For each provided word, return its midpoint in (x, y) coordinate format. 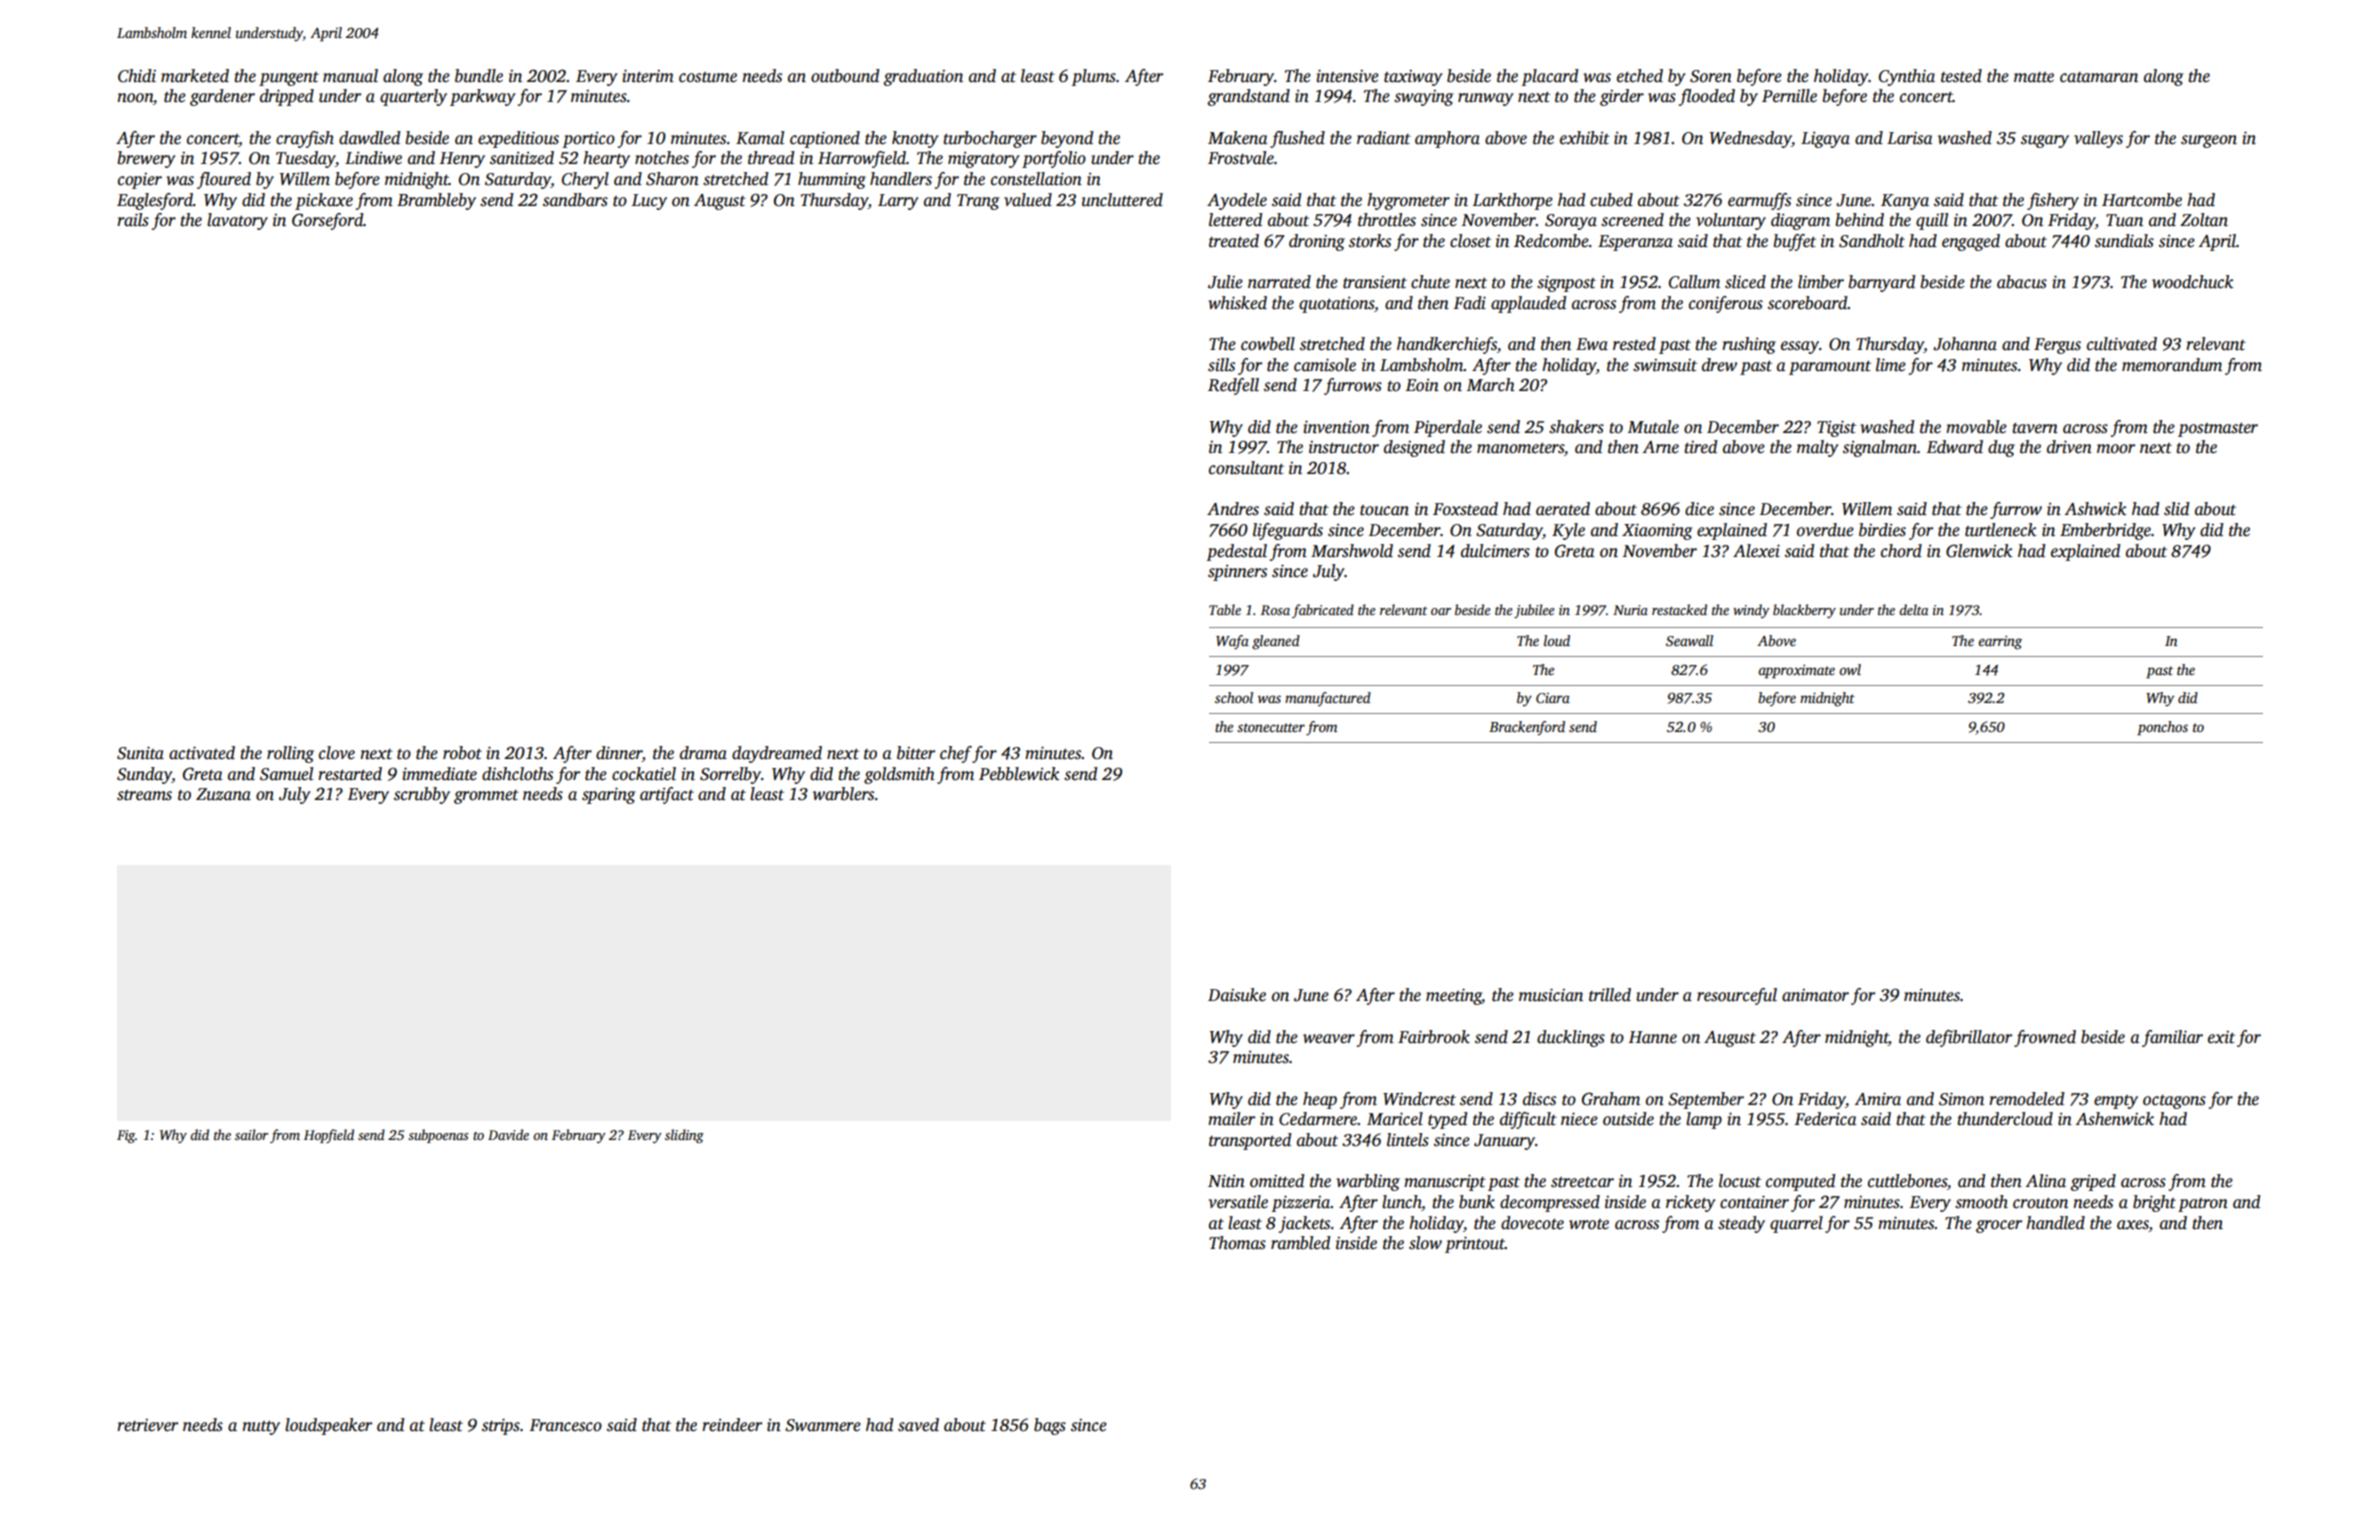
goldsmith (899, 775)
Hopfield (329, 1136)
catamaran (2099, 77)
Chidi (137, 76)
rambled (1300, 1243)
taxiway (1413, 78)
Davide (508, 1134)
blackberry (1804, 611)
